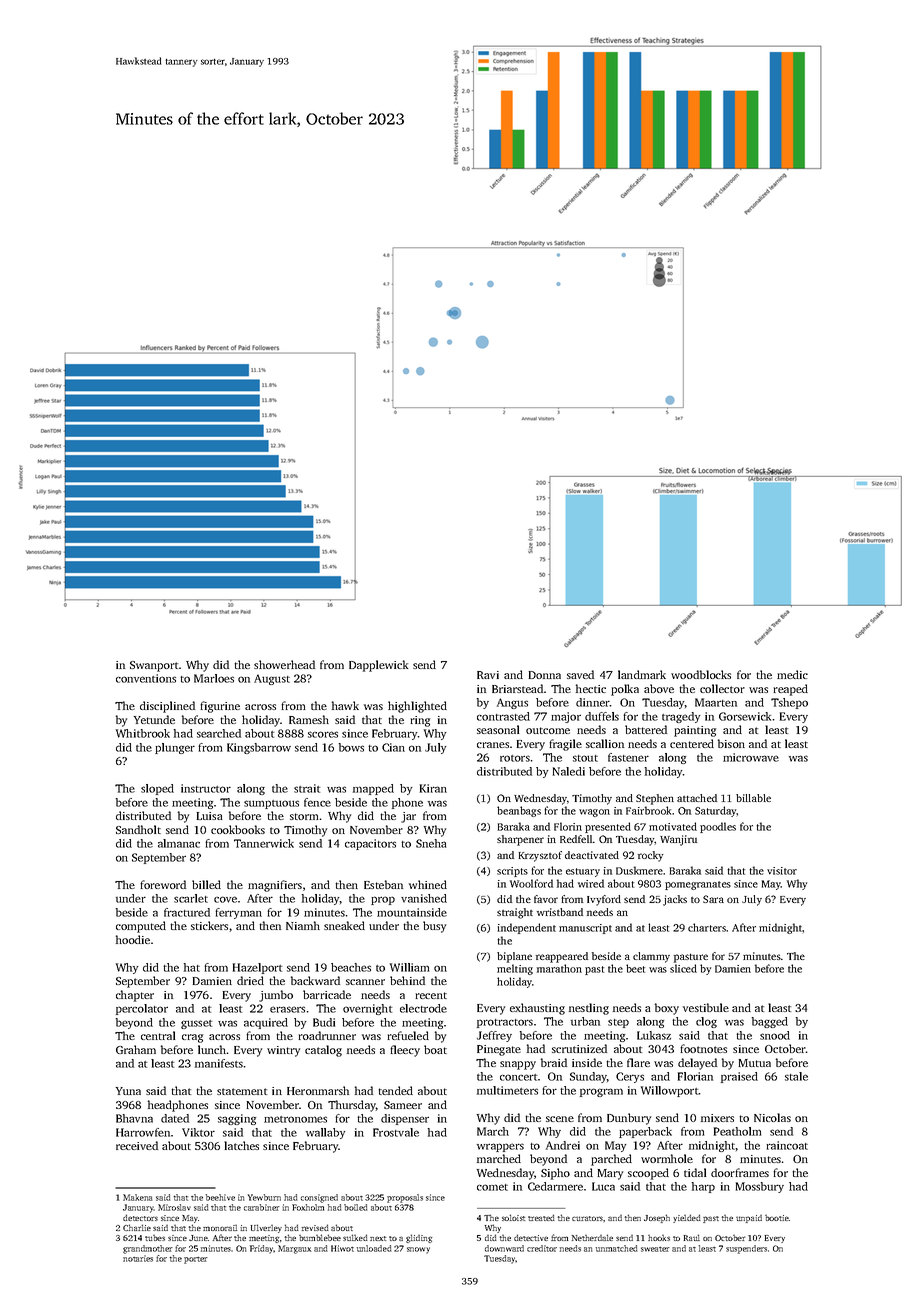  Describe the element at coordinates (537, 1009) in the image. I see `exhausting` at that location.
